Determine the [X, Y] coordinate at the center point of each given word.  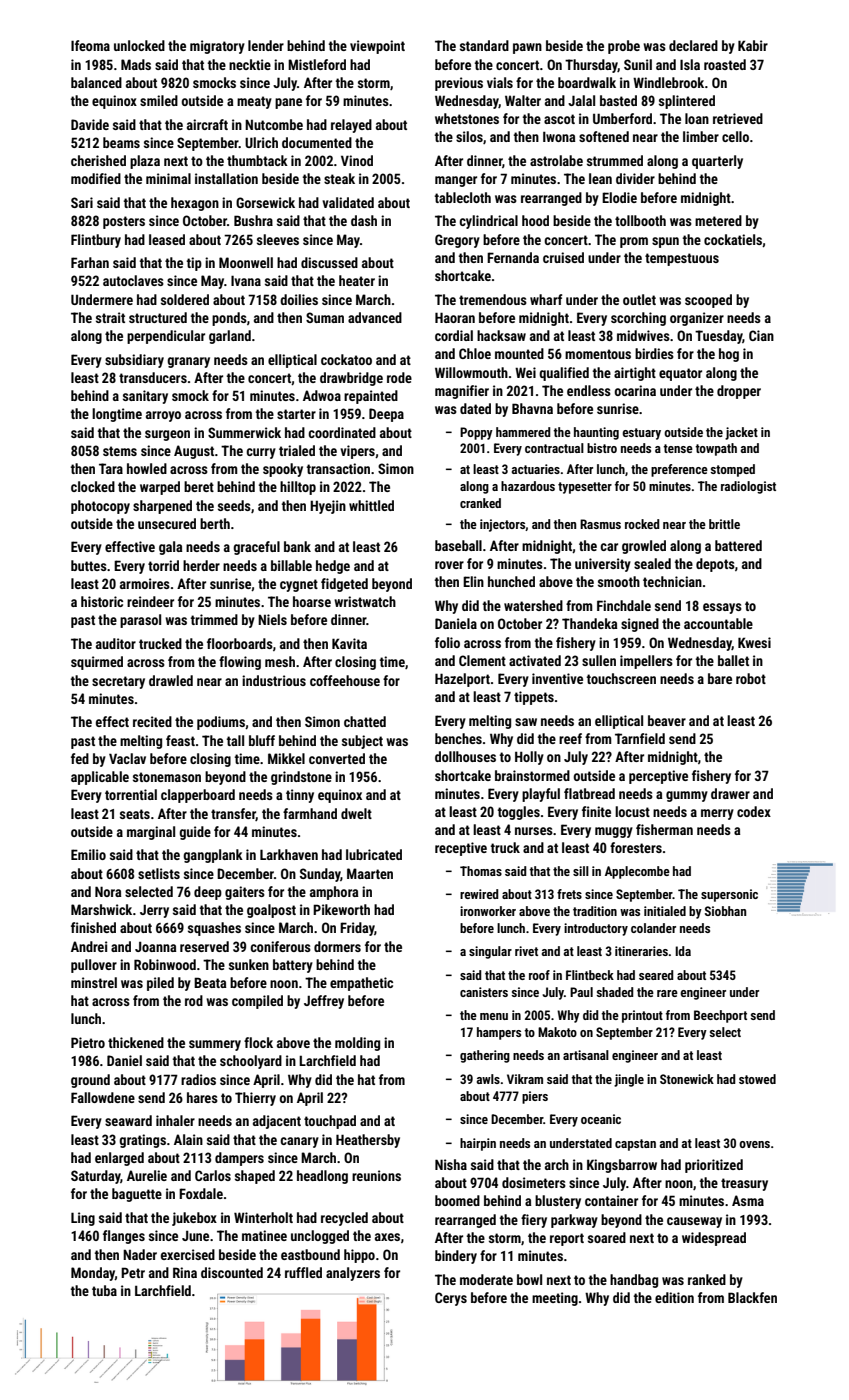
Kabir [753, 45]
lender [266, 45]
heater [357, 280]
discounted [232, 1272]
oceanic [601, 1119]
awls [488, 1079]
